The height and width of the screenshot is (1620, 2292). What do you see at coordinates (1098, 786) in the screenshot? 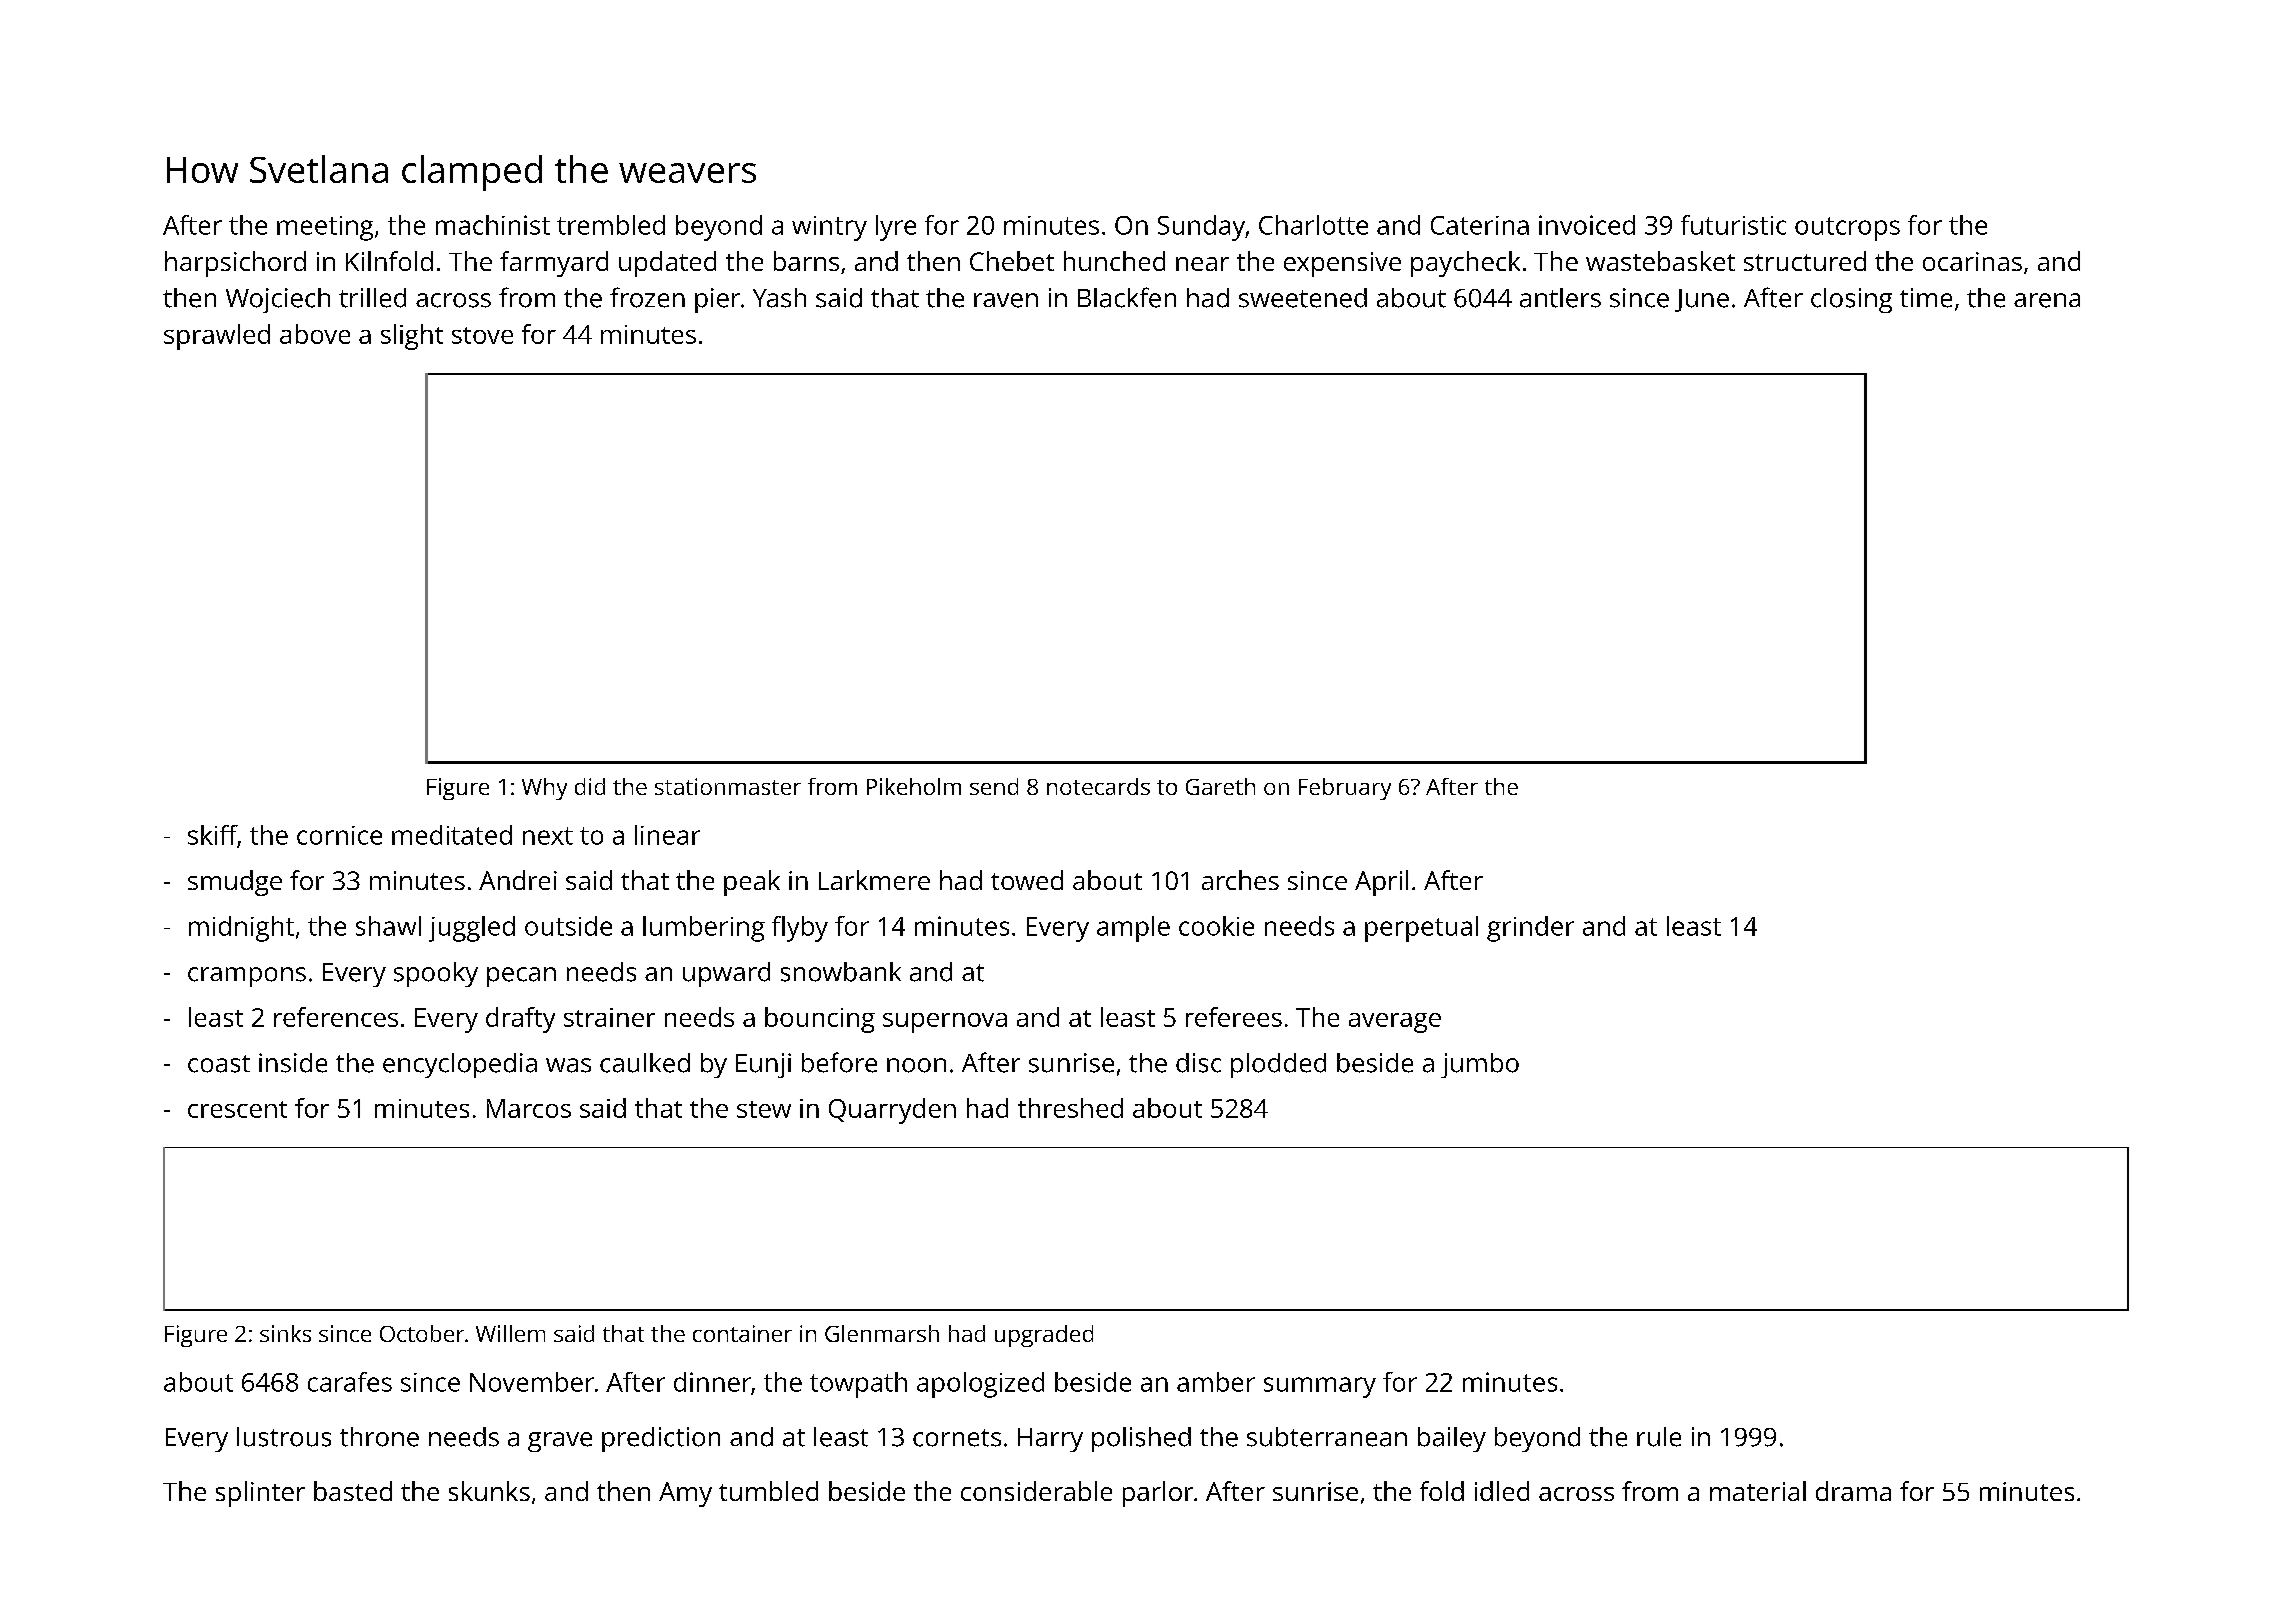
I see `notecards` at bounding box center [1098, 786].
